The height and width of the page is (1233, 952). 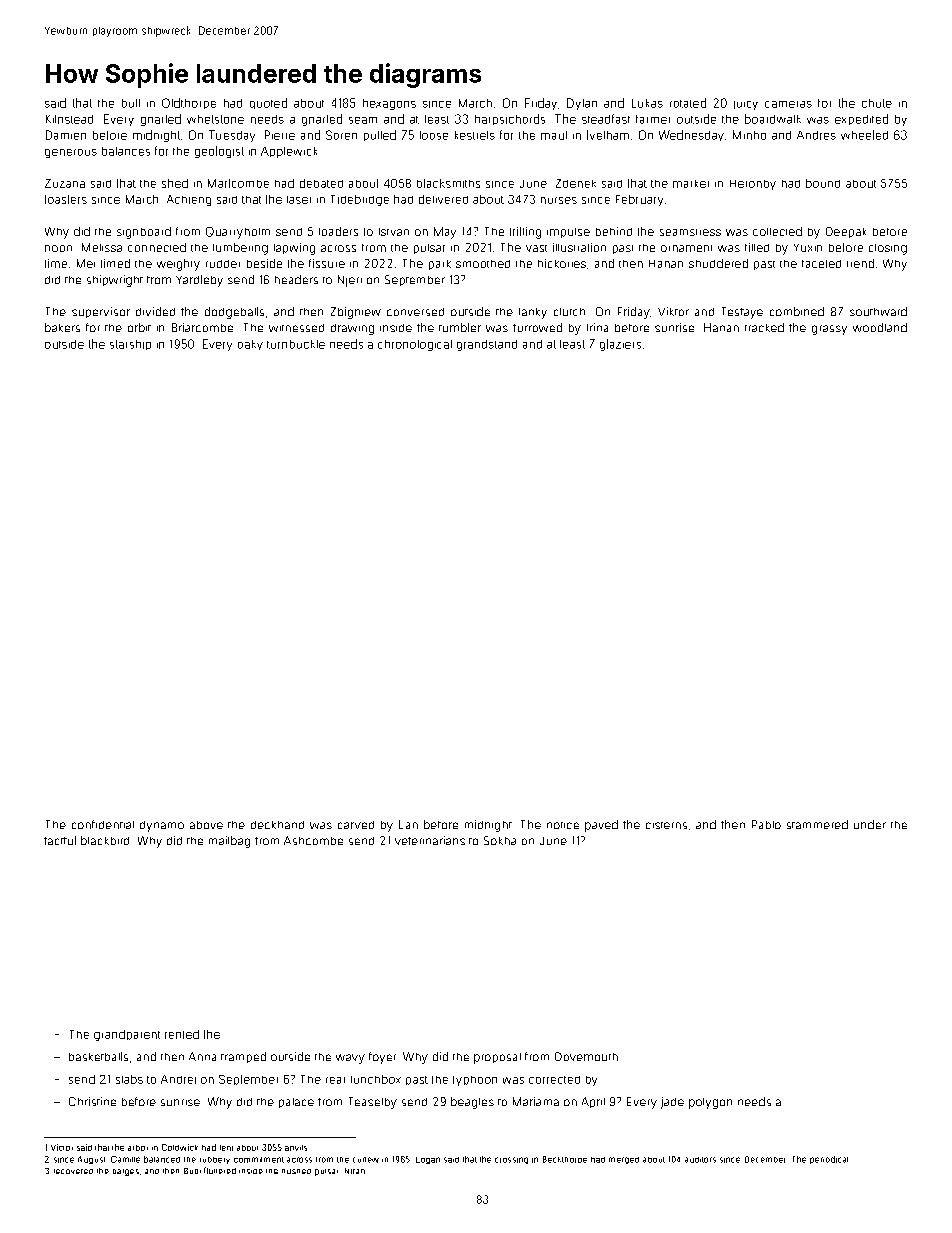 I want to click on oaky, so click(x=250, y=345).
